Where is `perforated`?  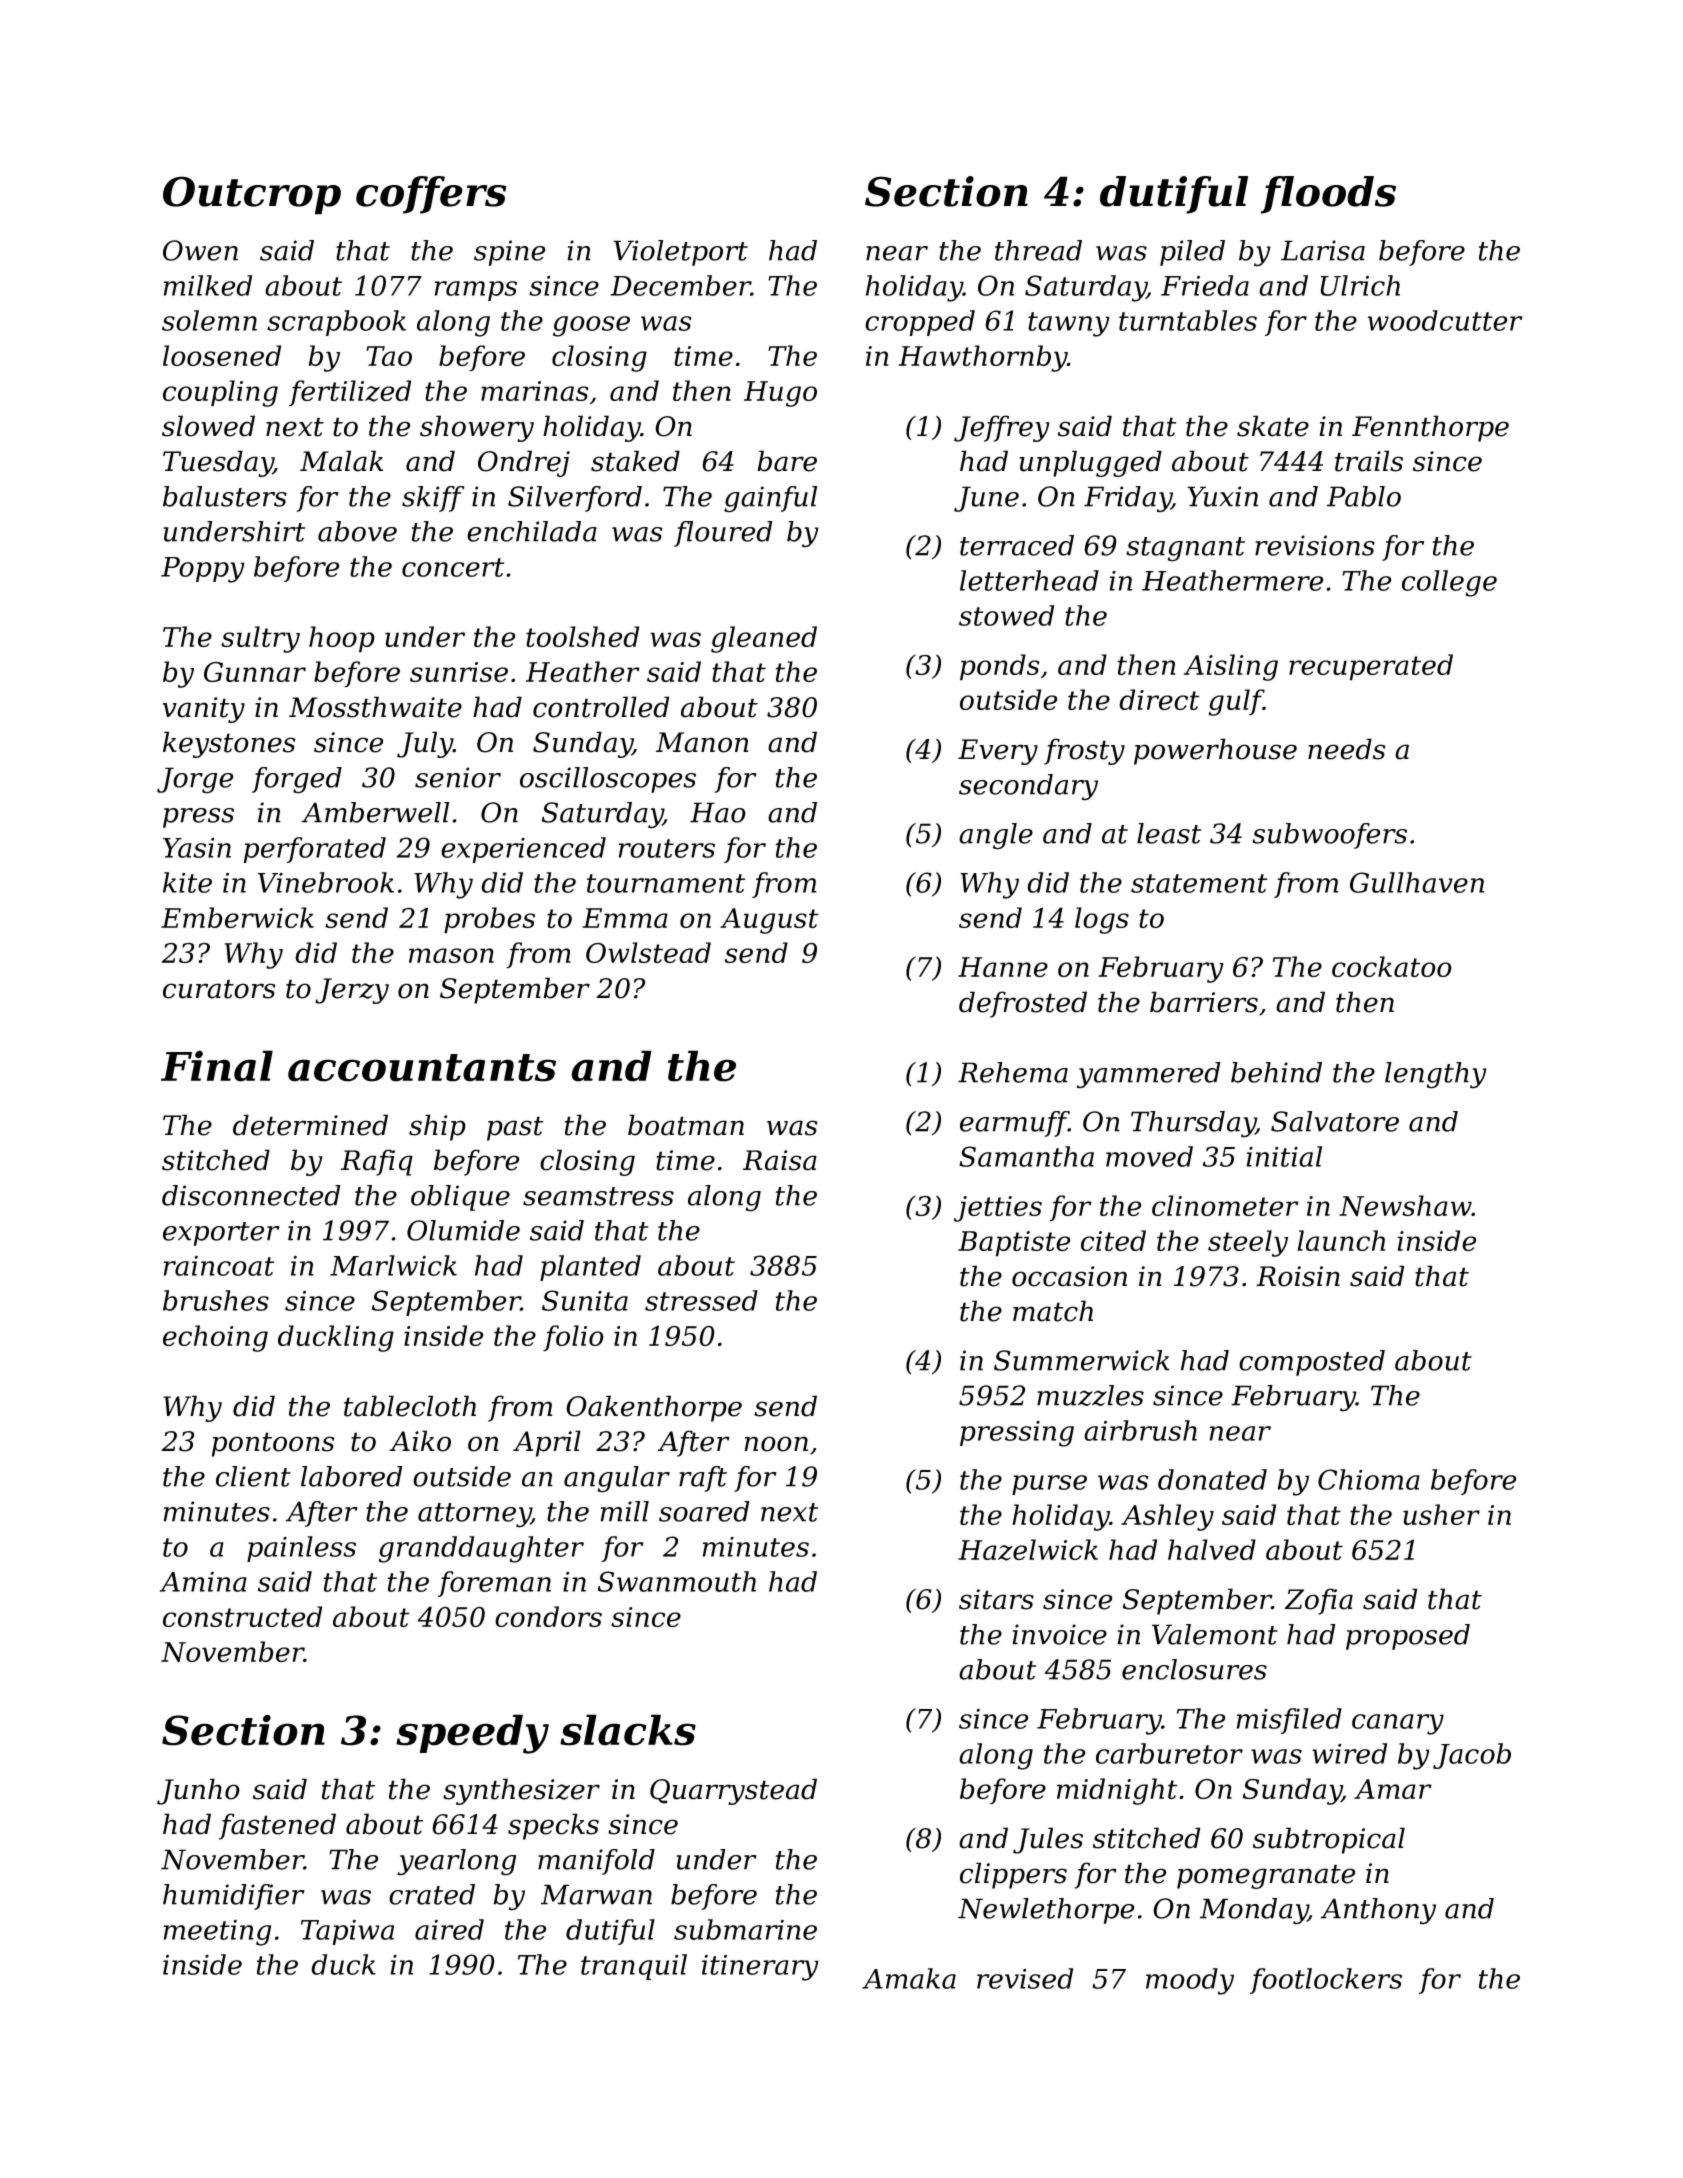
perforated is located at coordinates (314, 850).
